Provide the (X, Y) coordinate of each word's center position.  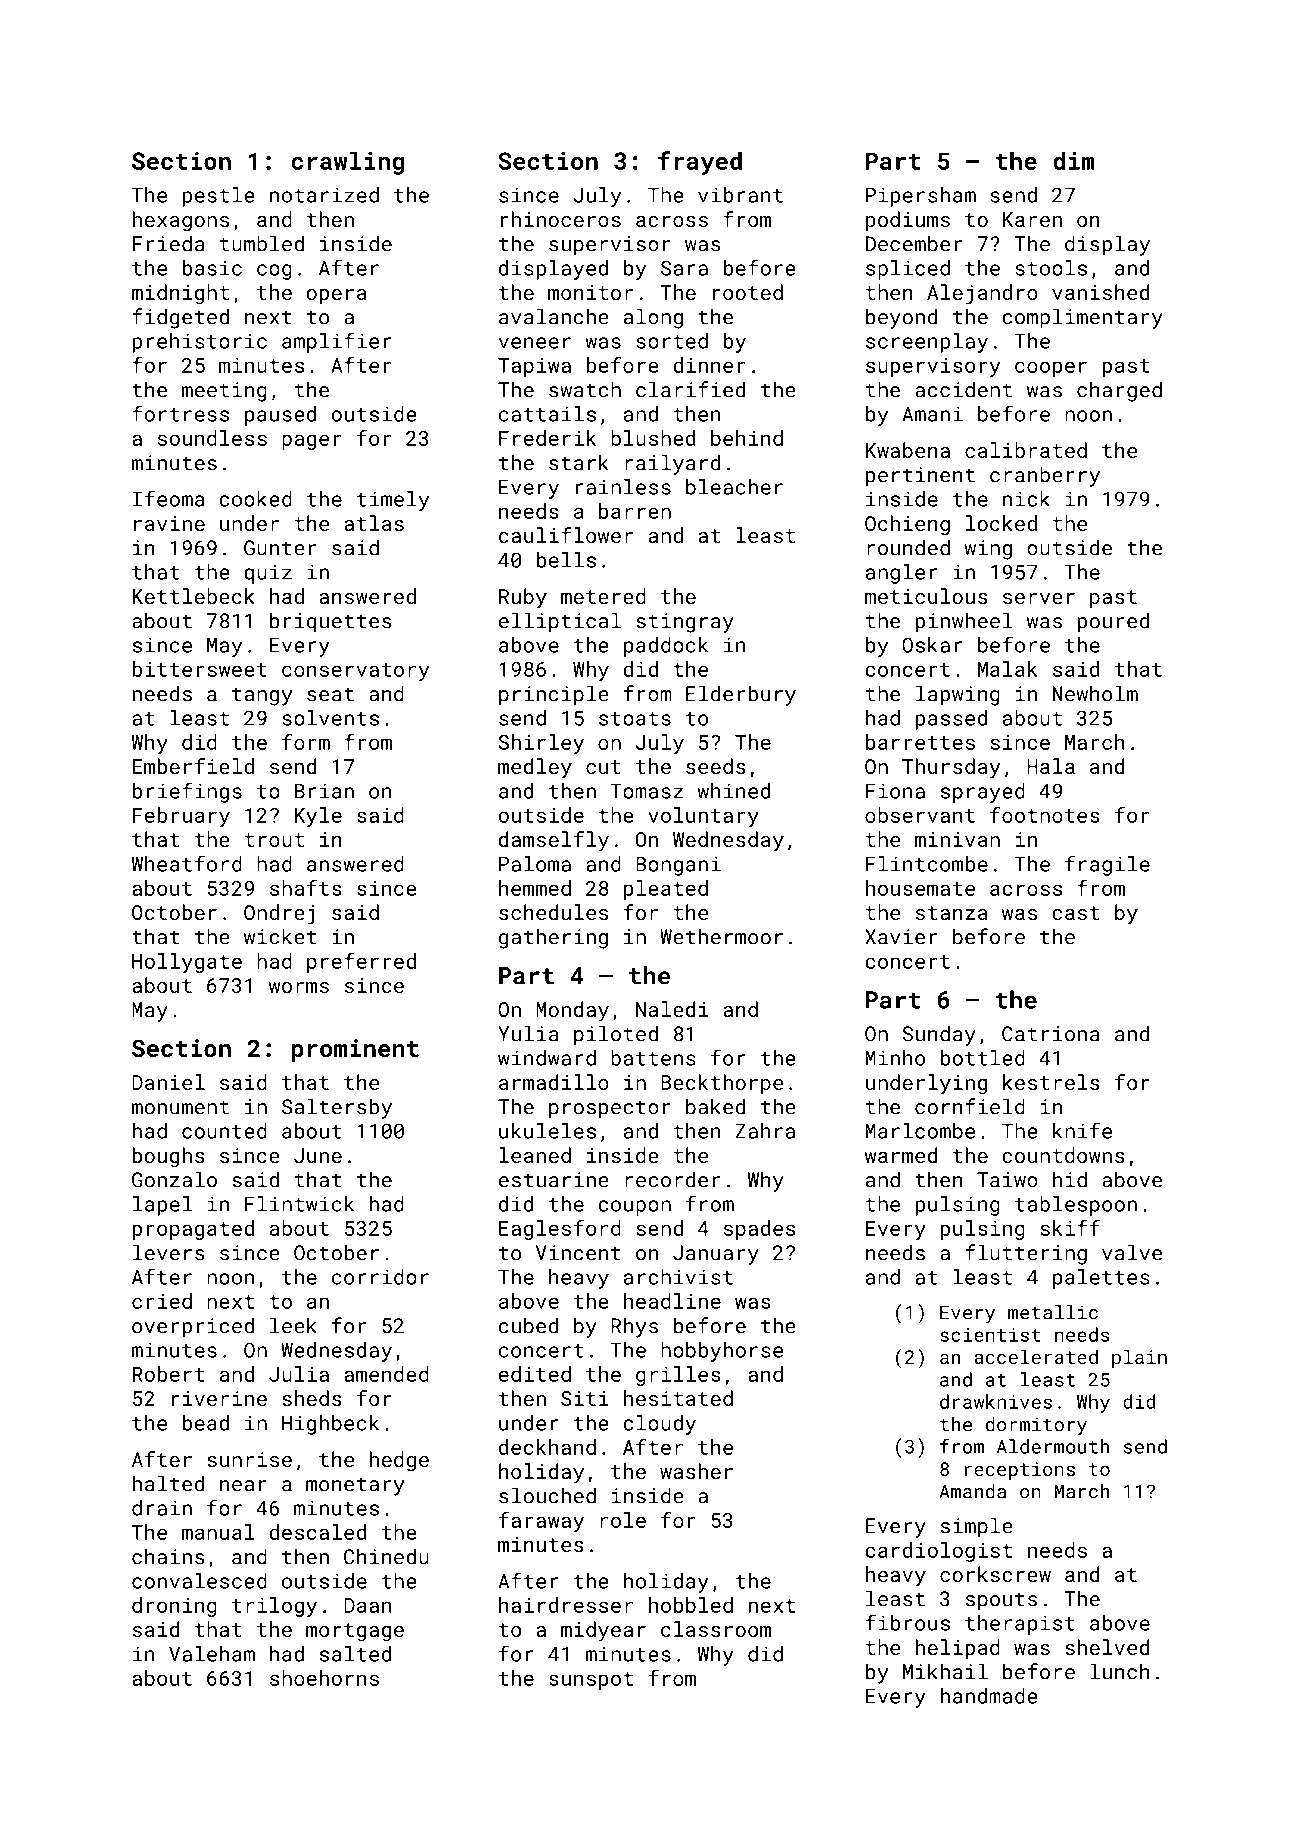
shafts (306, 888)
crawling (347, 163)
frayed (700, 163)
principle (554, 695)
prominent (355, 1050)
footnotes (1045, 815)
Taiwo (1007, 1180)
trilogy (274, 1607)
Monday (572, 1011)
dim (1074, 160)
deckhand (547, 1447)
